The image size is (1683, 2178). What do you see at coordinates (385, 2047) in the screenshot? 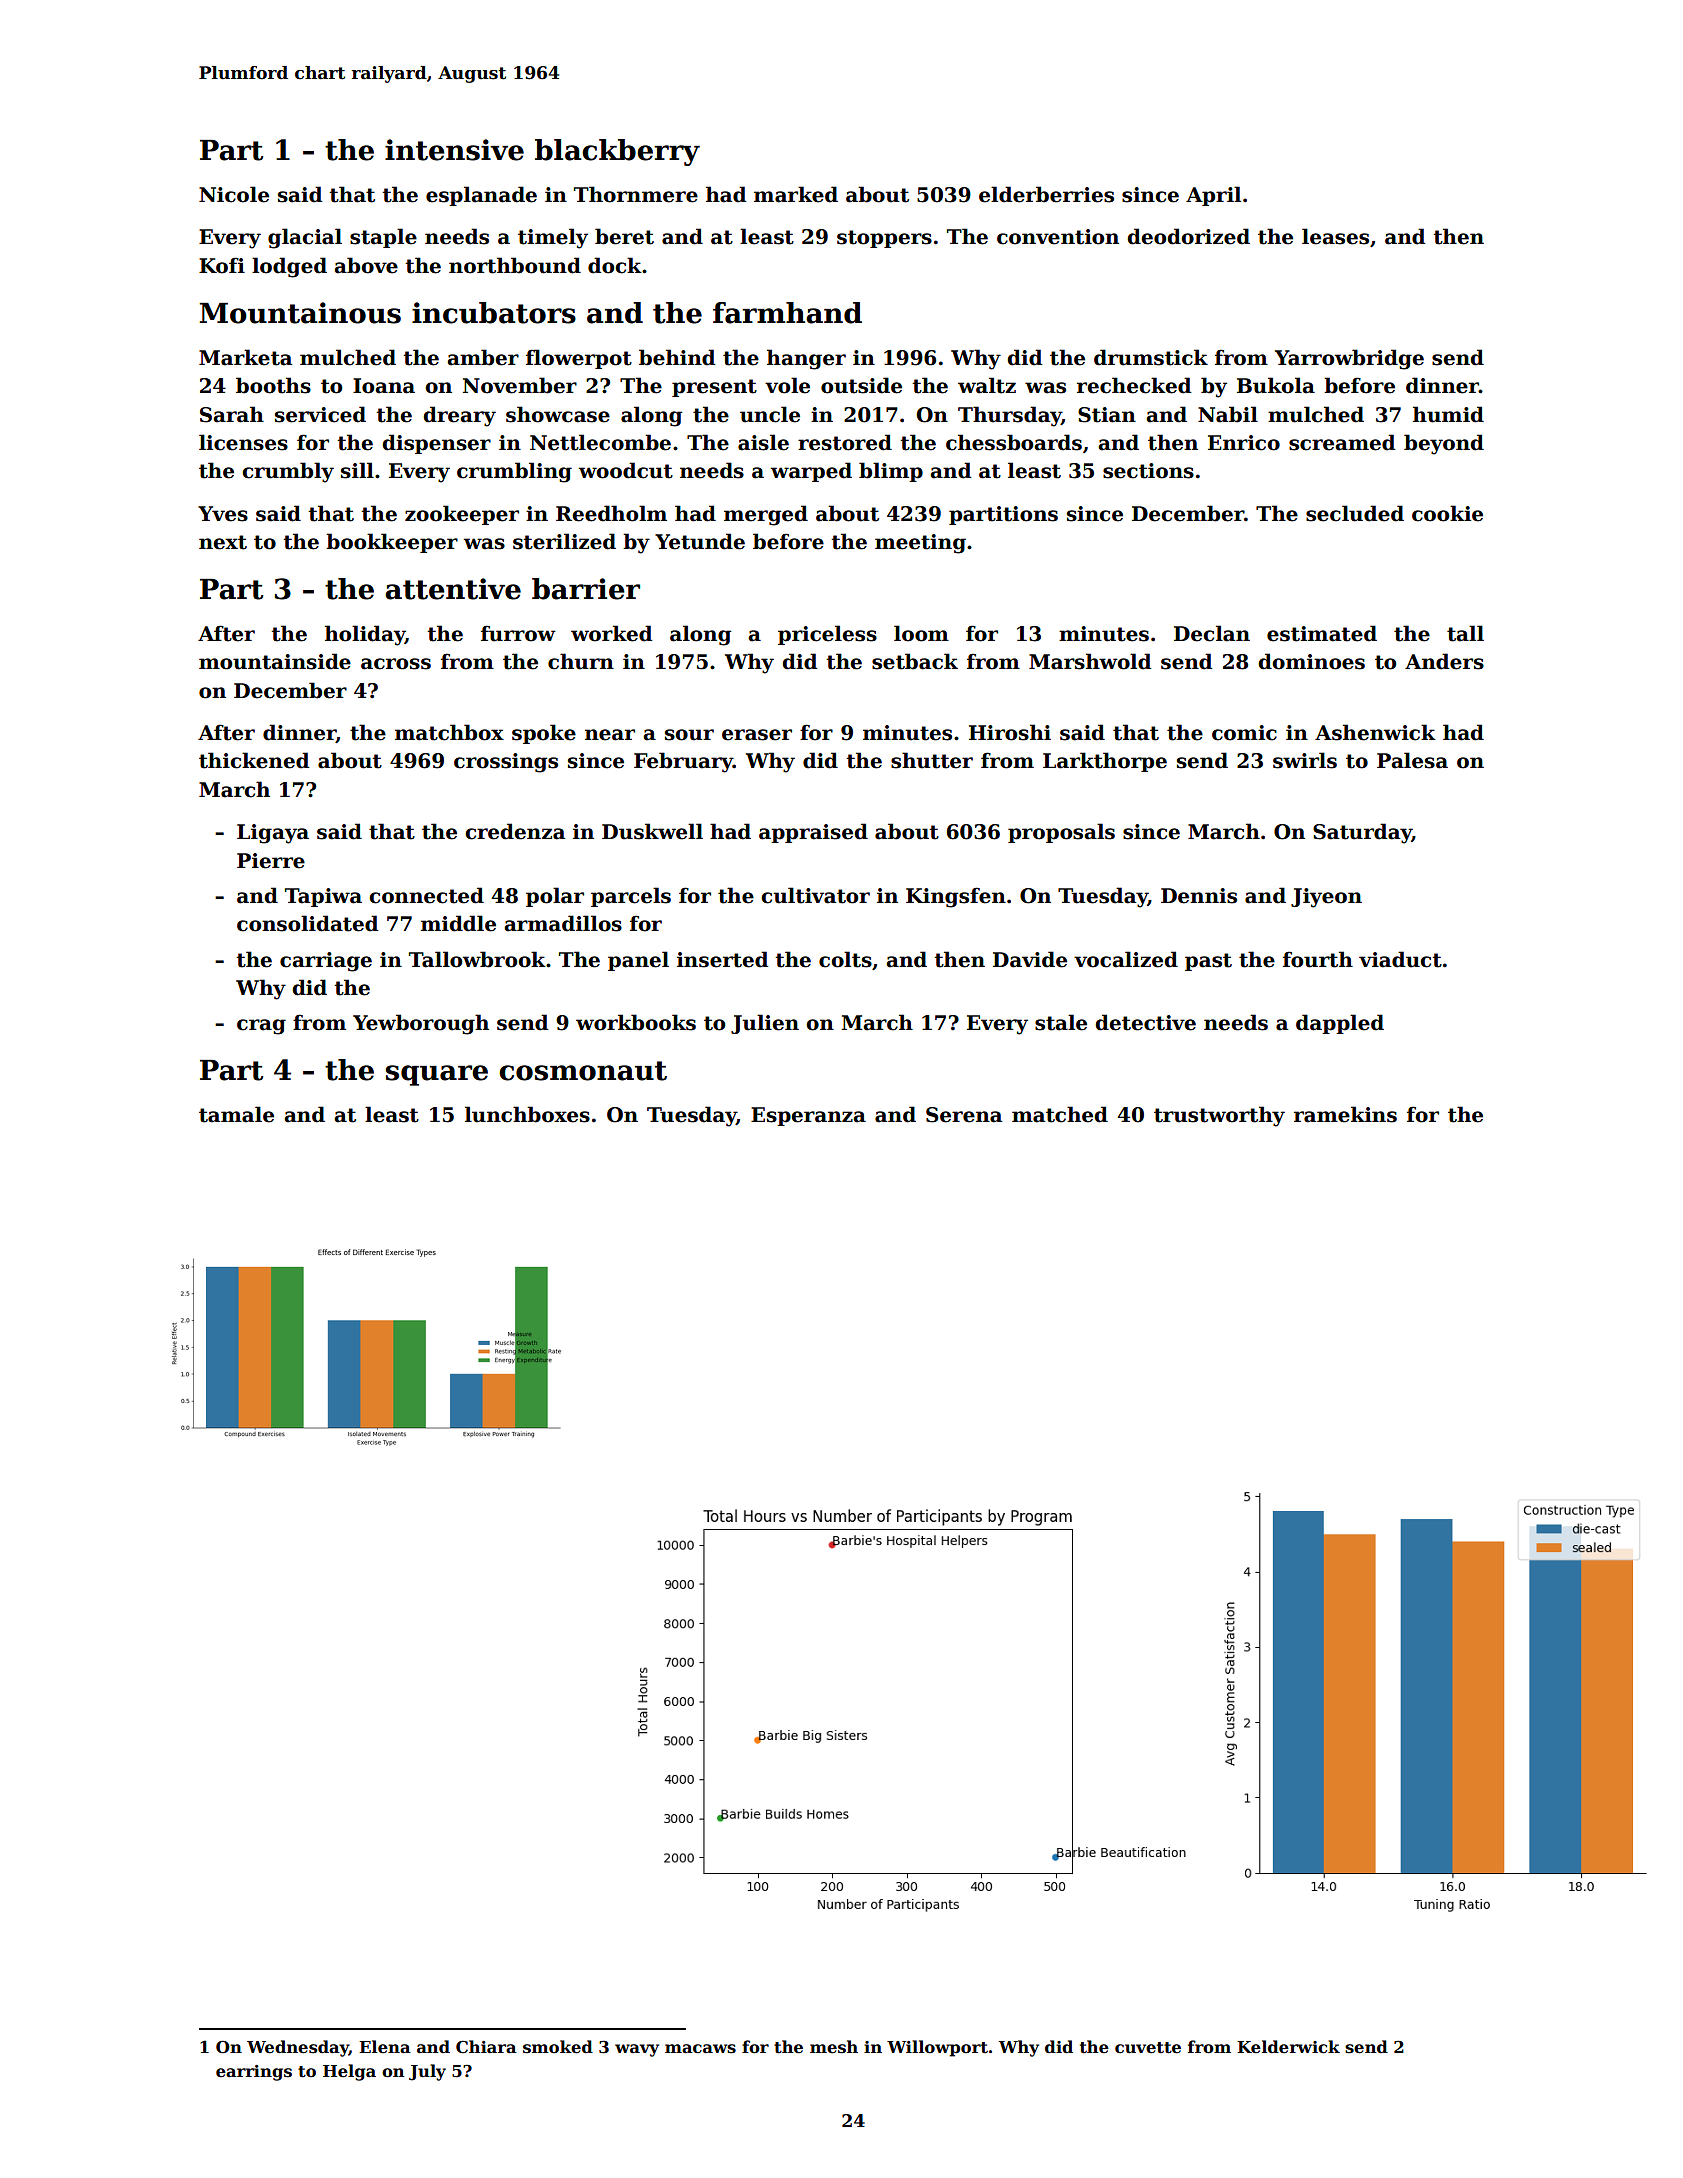
I see `Elena` at bounding box center [385, 2047].
